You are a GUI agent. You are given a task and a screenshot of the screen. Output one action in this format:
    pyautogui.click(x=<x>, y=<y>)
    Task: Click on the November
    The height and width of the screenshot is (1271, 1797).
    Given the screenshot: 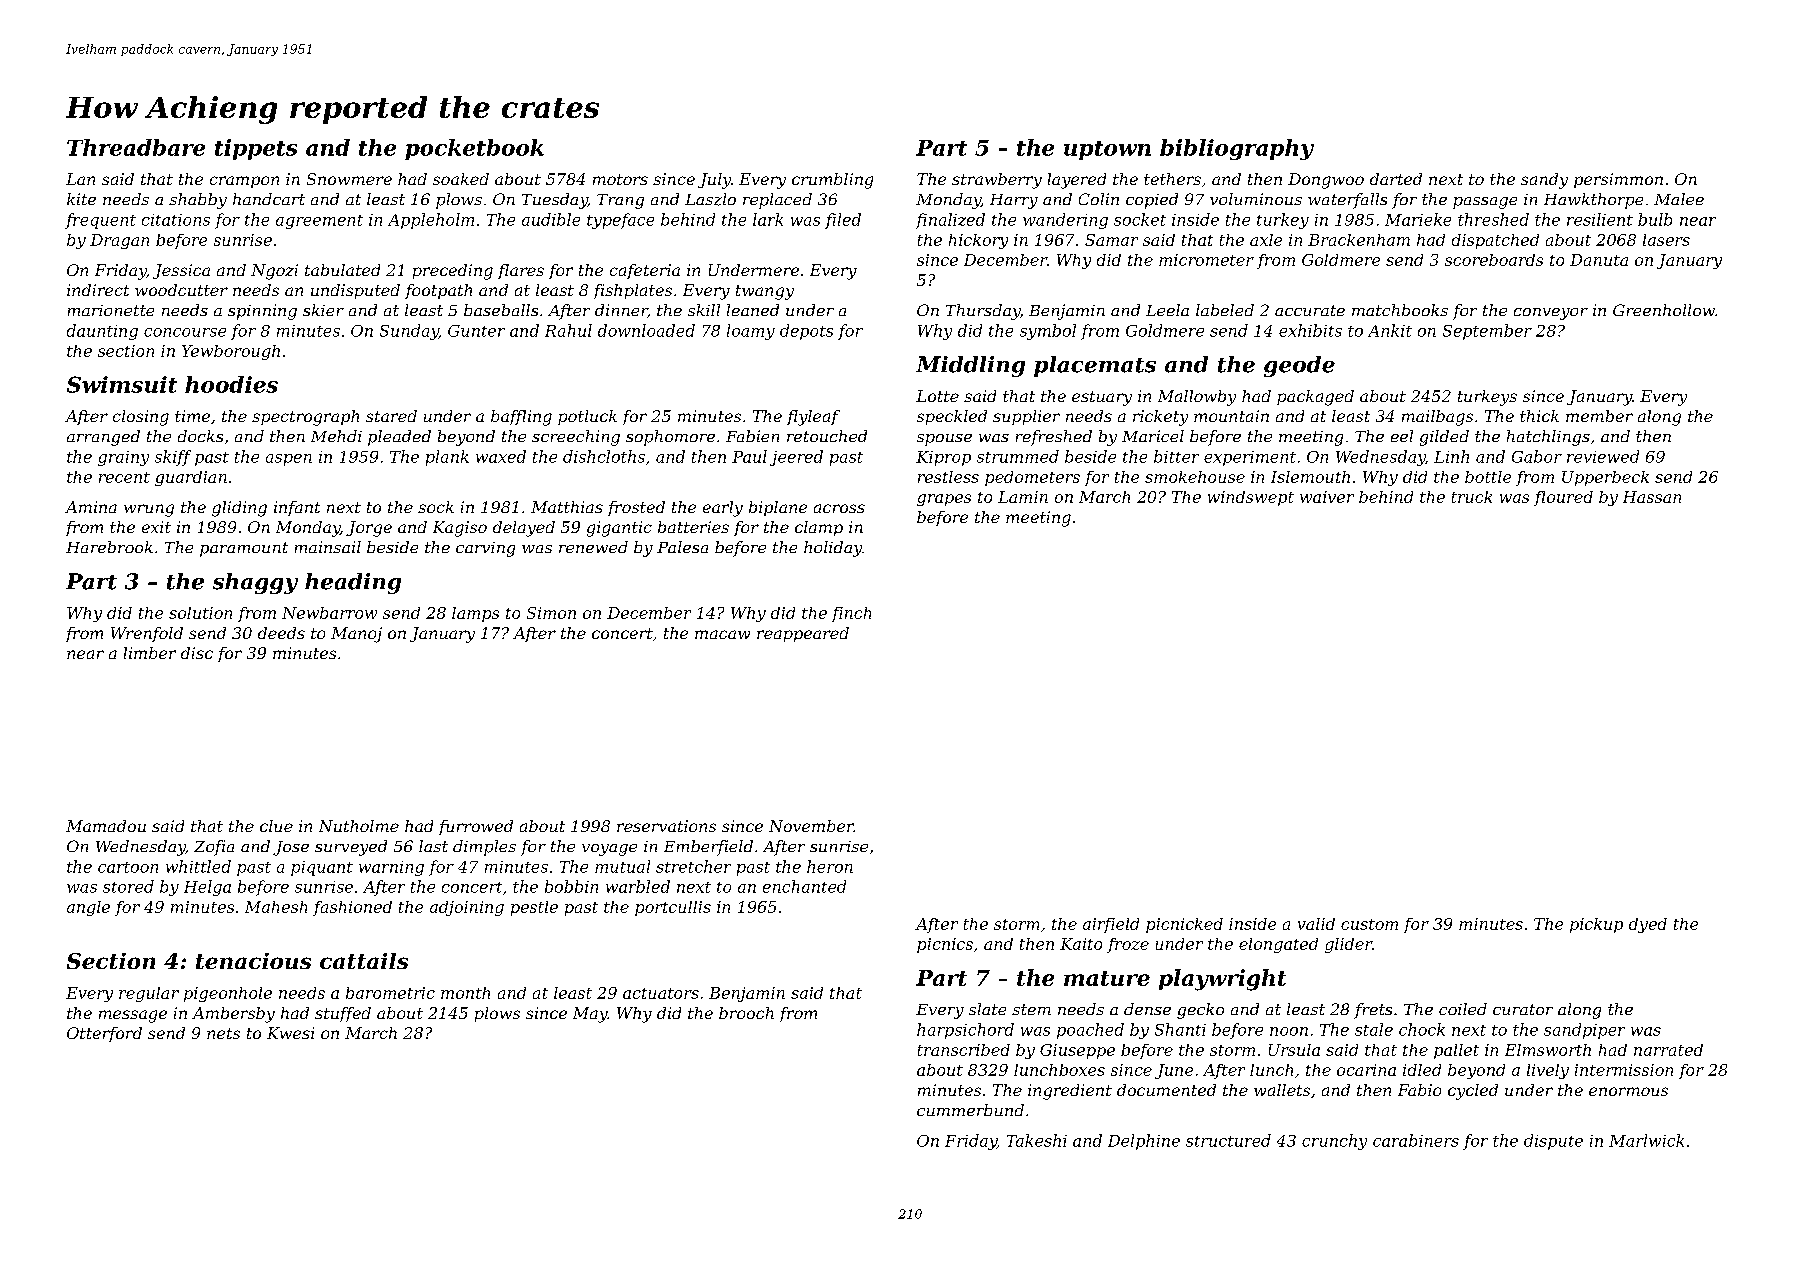 What is the action you would take?
    pyautogui.click(x=811, y=826)
